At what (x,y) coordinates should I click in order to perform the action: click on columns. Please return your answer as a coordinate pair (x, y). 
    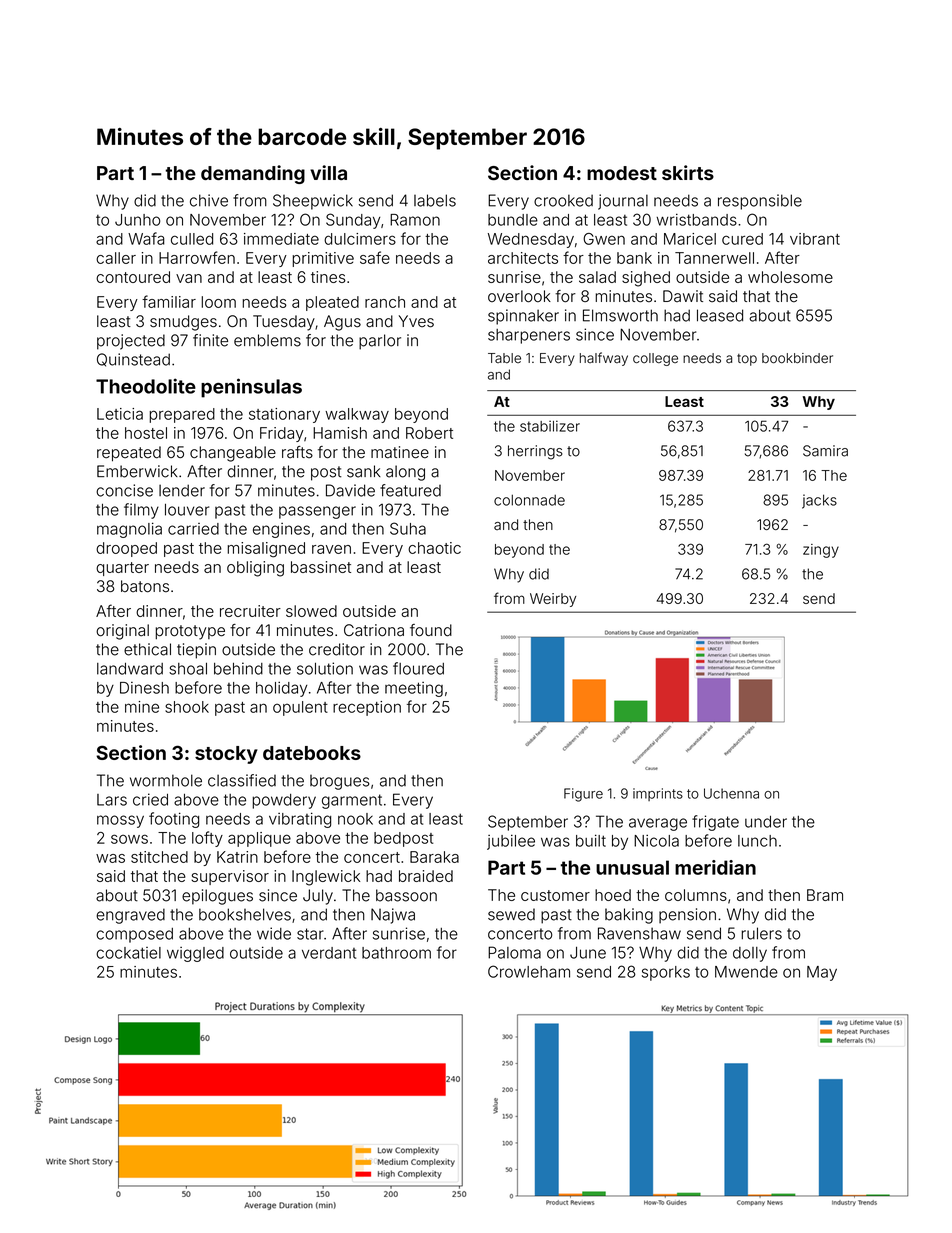
    Looking at the image, I should click on (696, 895).
